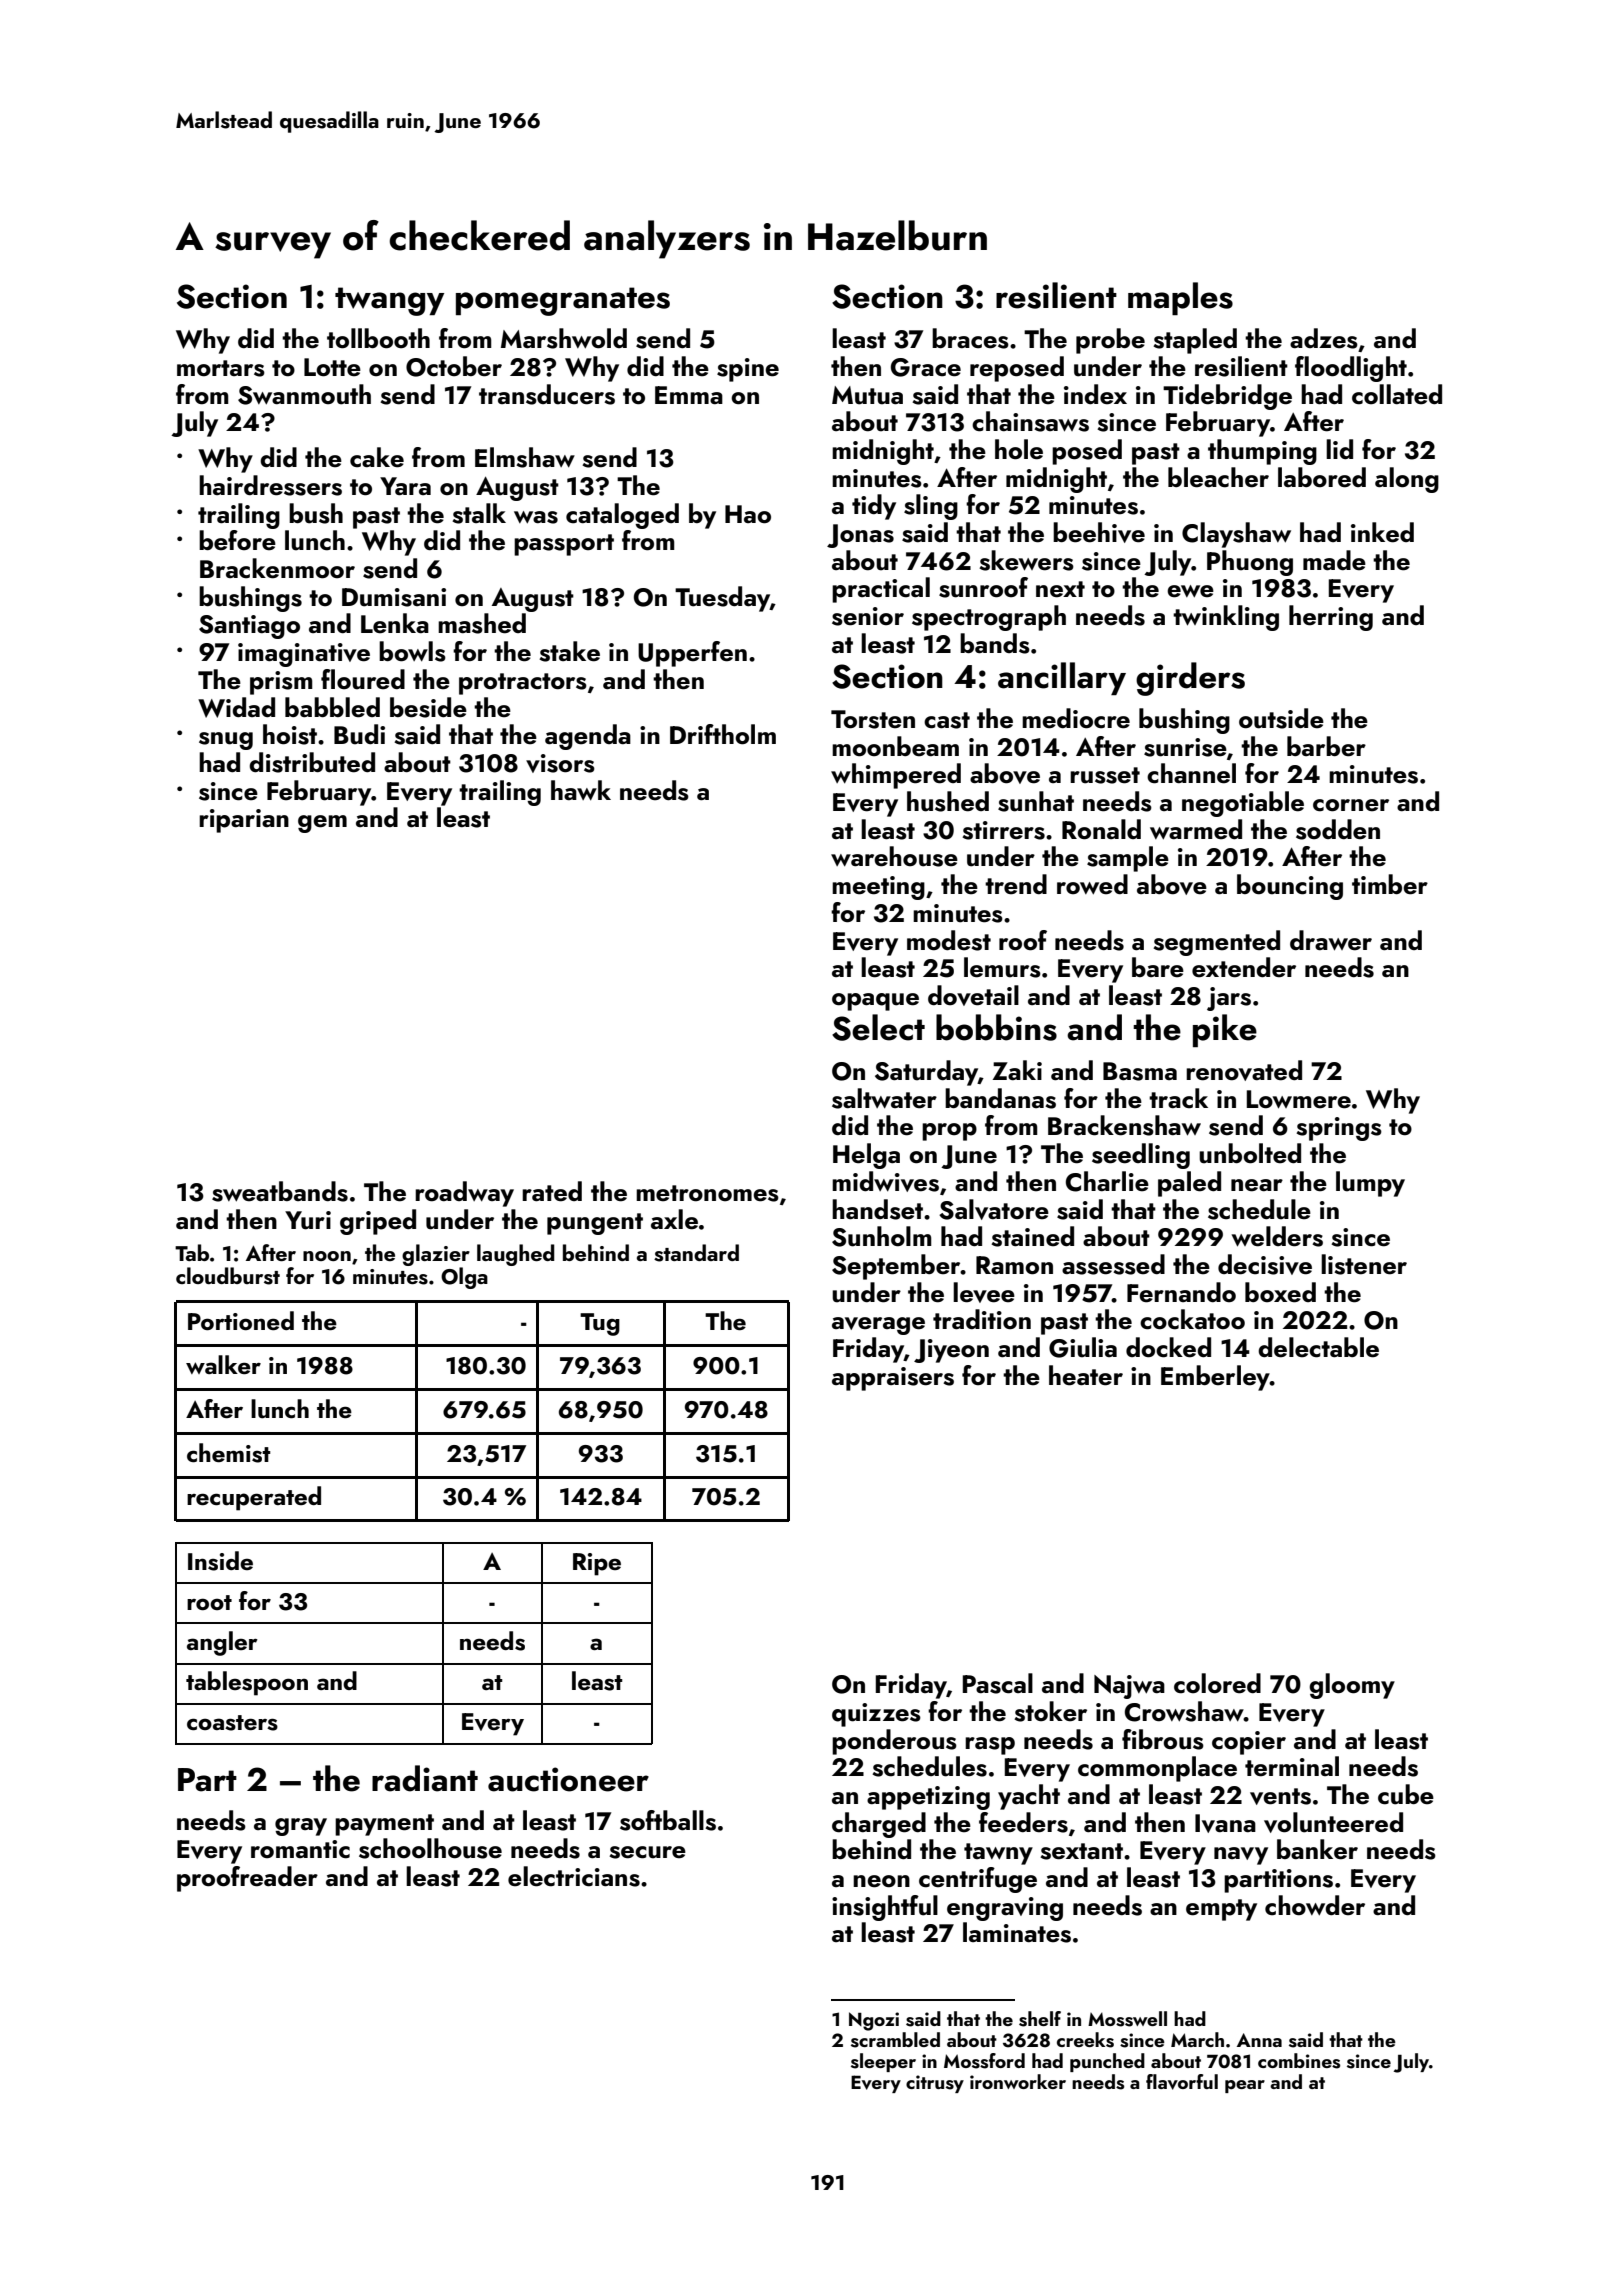 The image size is (1620, 2292). I want to click on meeting, so click(878, 888).
